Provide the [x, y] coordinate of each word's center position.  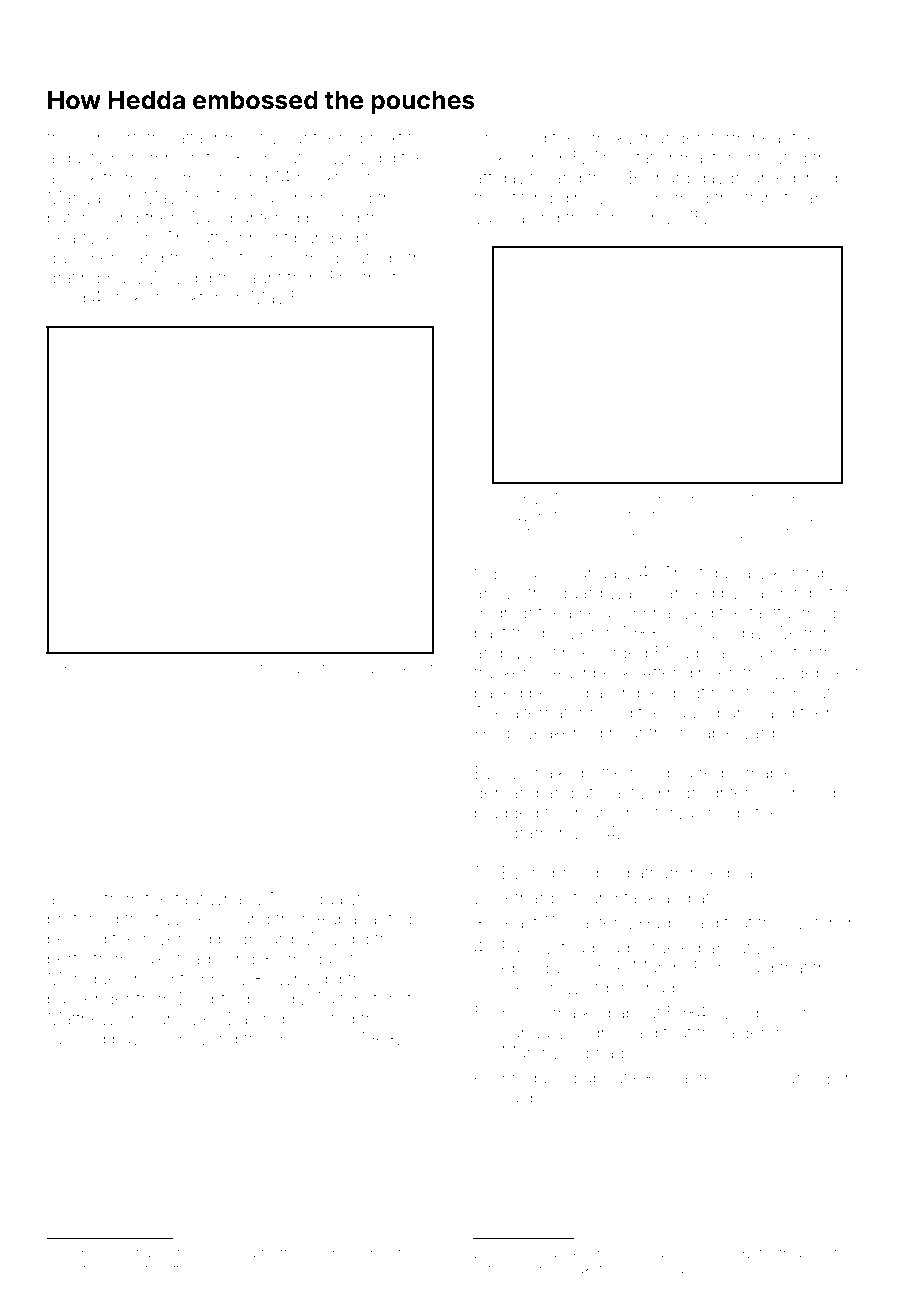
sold [191, 668]
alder [746, 1032]
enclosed [510, 137]
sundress [329, 1254]
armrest [768, 516]
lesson [128, 237]
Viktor [197, 297]
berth [67, 958]
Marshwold [546, 1052]
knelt [418, 668]
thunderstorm [692, 137]
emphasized [665, 614]
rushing [76, 1040]
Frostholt [363, 277]
